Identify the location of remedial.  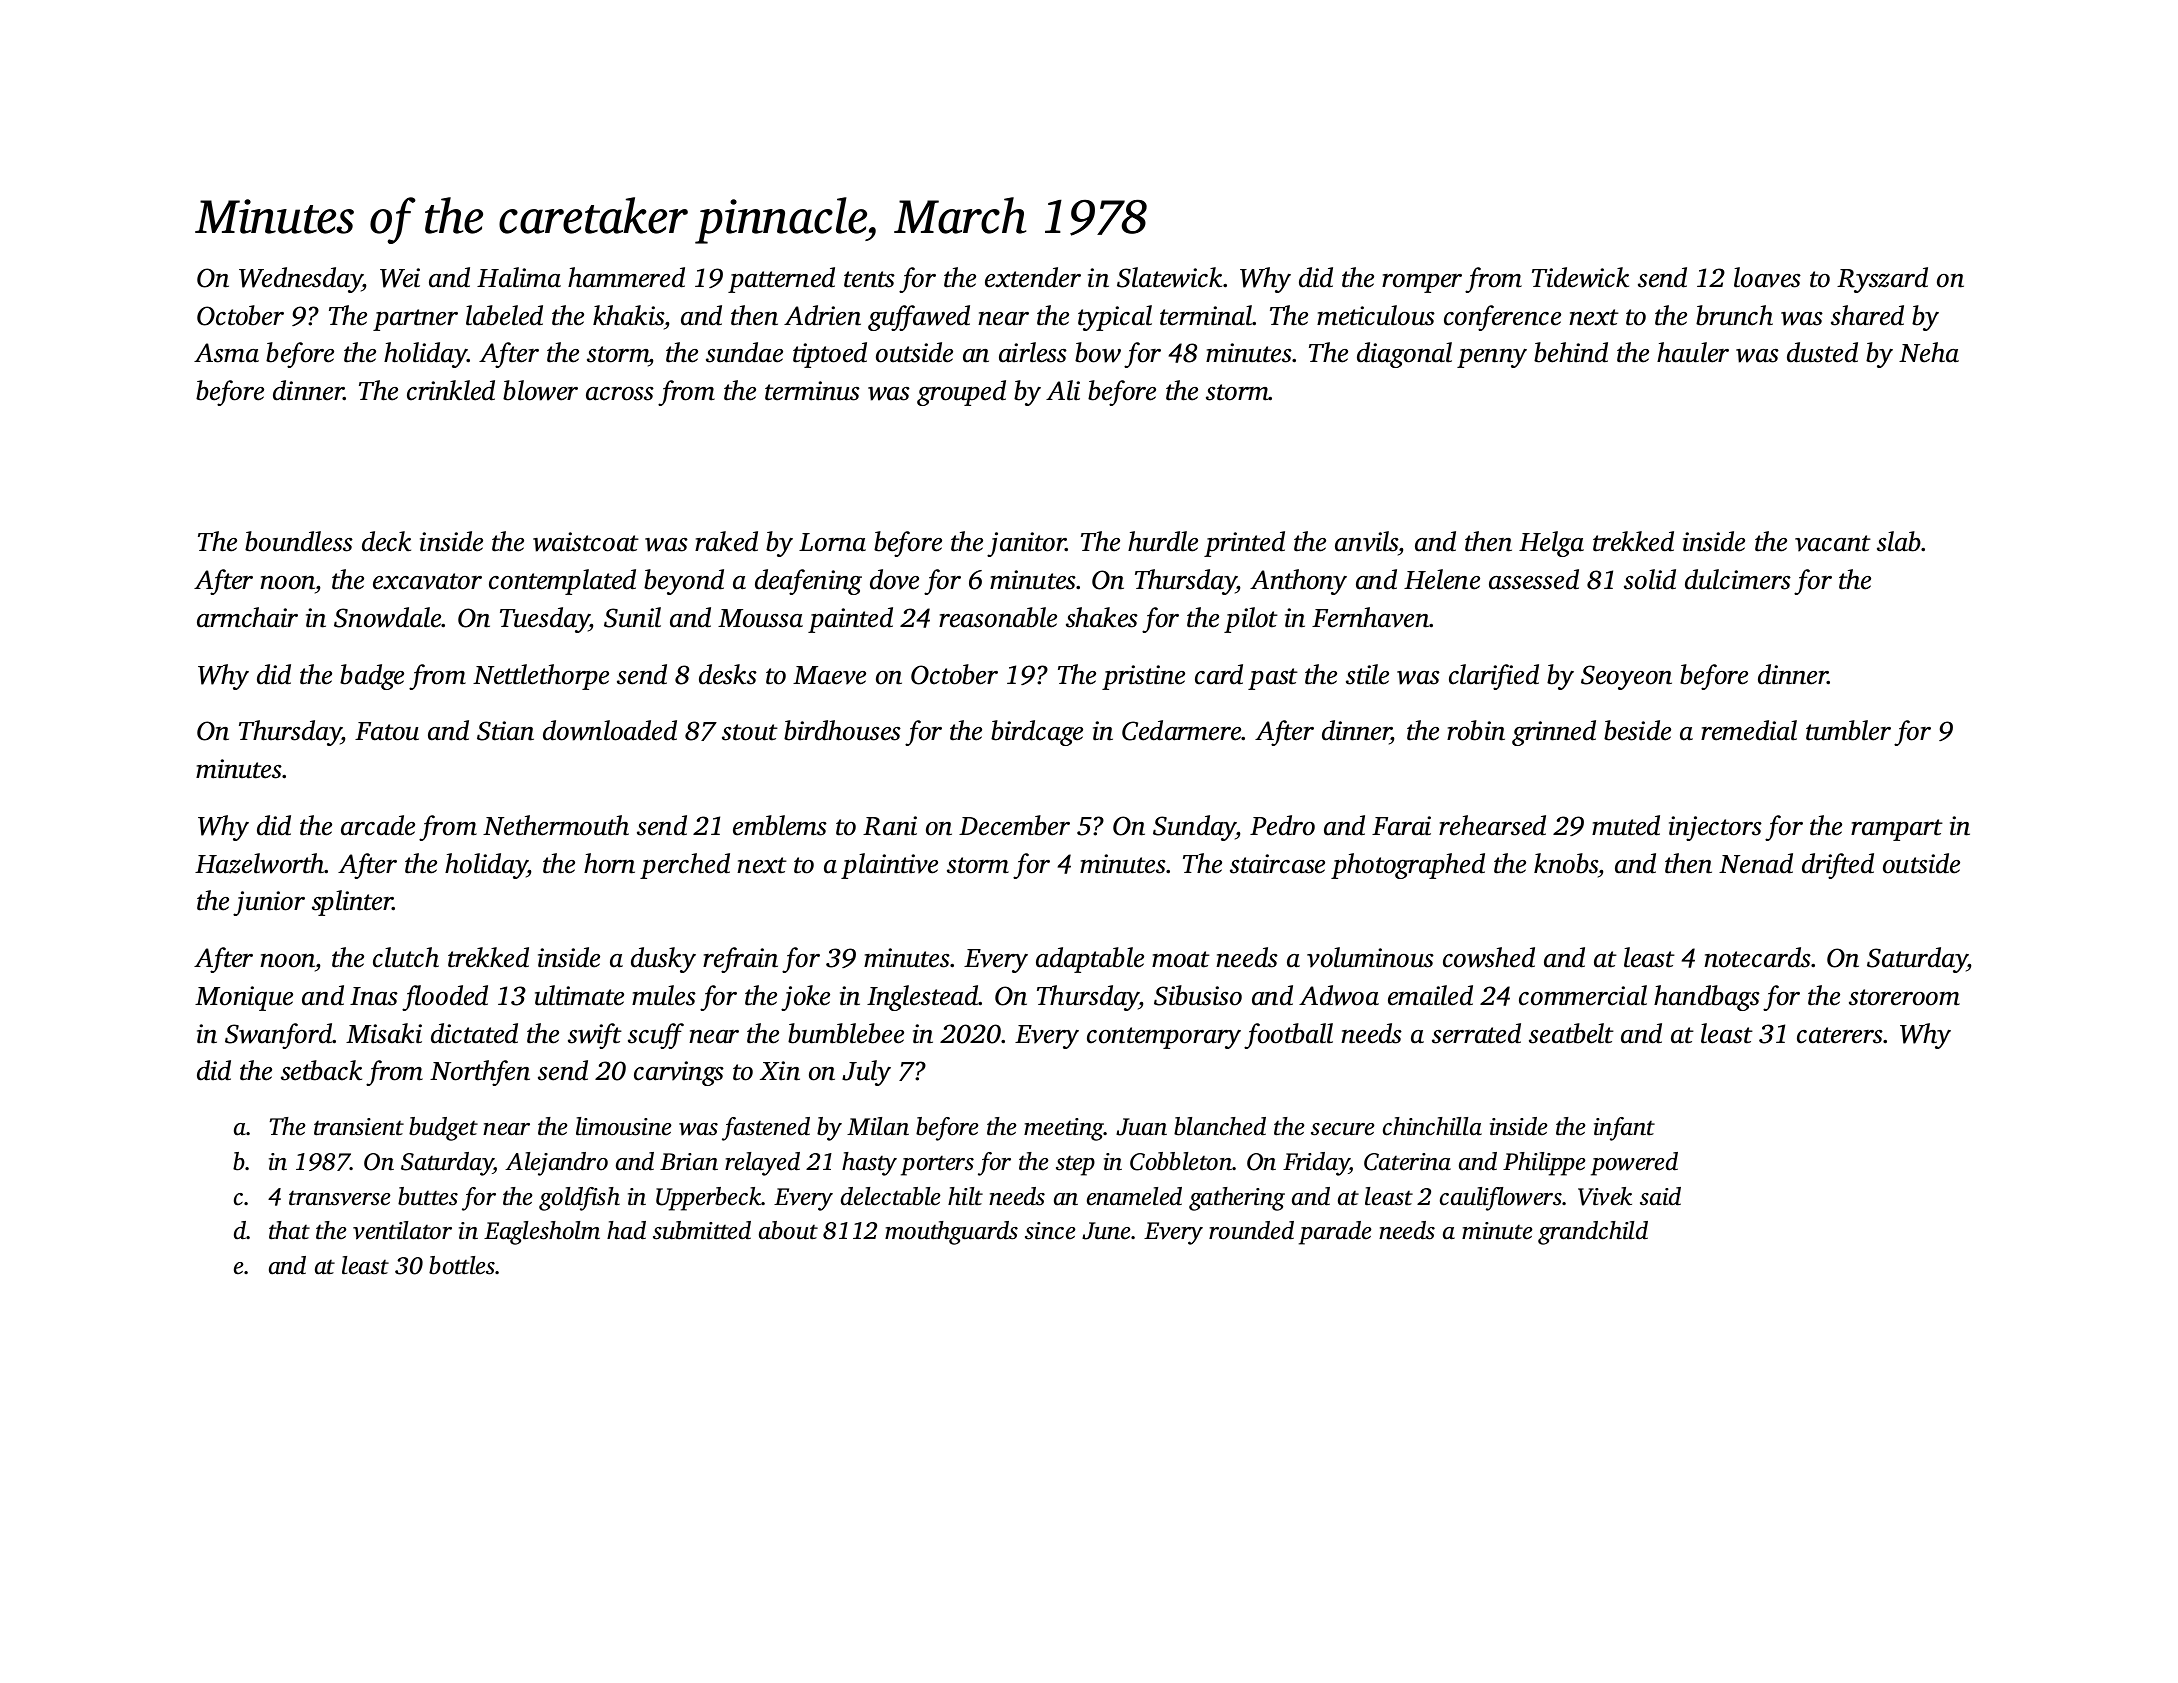
(1749, 730).
